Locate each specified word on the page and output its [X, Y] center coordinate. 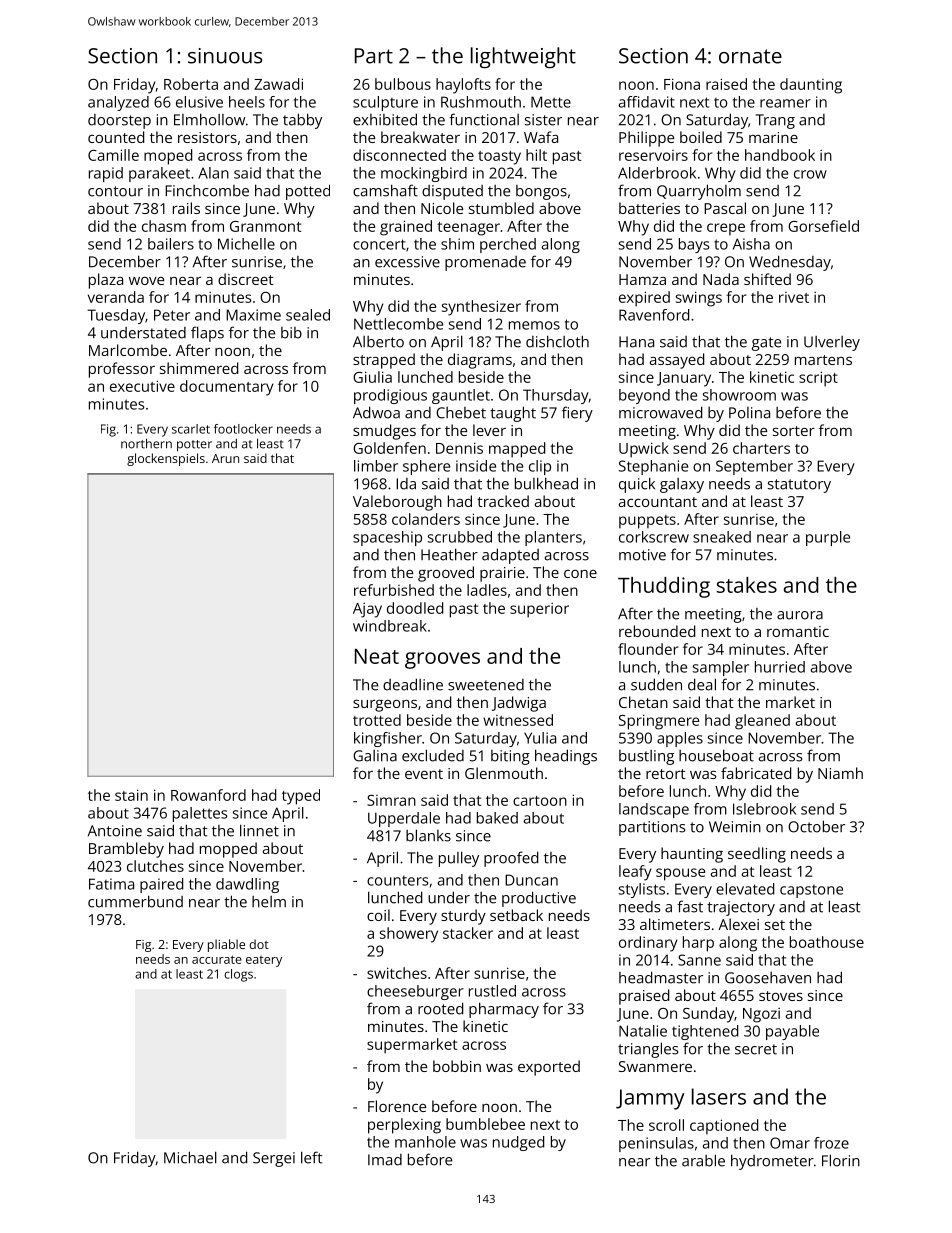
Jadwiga [519, 704]
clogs [238, 975]
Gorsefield [823, 226]
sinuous [225, 56]
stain [131, 795]
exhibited [385, 119]
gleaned [762, 722]
